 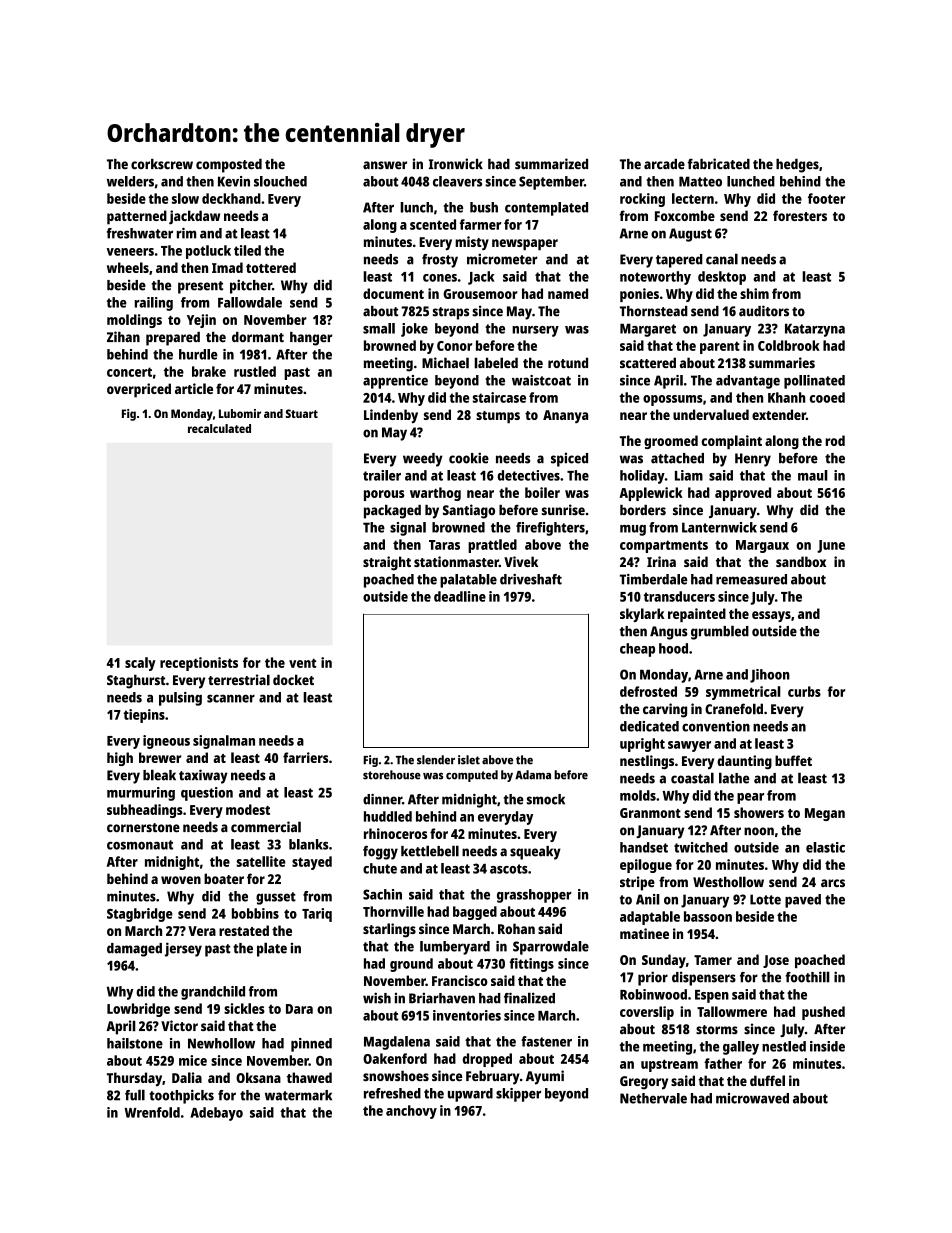 What do you see at coordinates (411, 1112) in the document?
I see `anchovy` at bounding box center [411, 1112].
